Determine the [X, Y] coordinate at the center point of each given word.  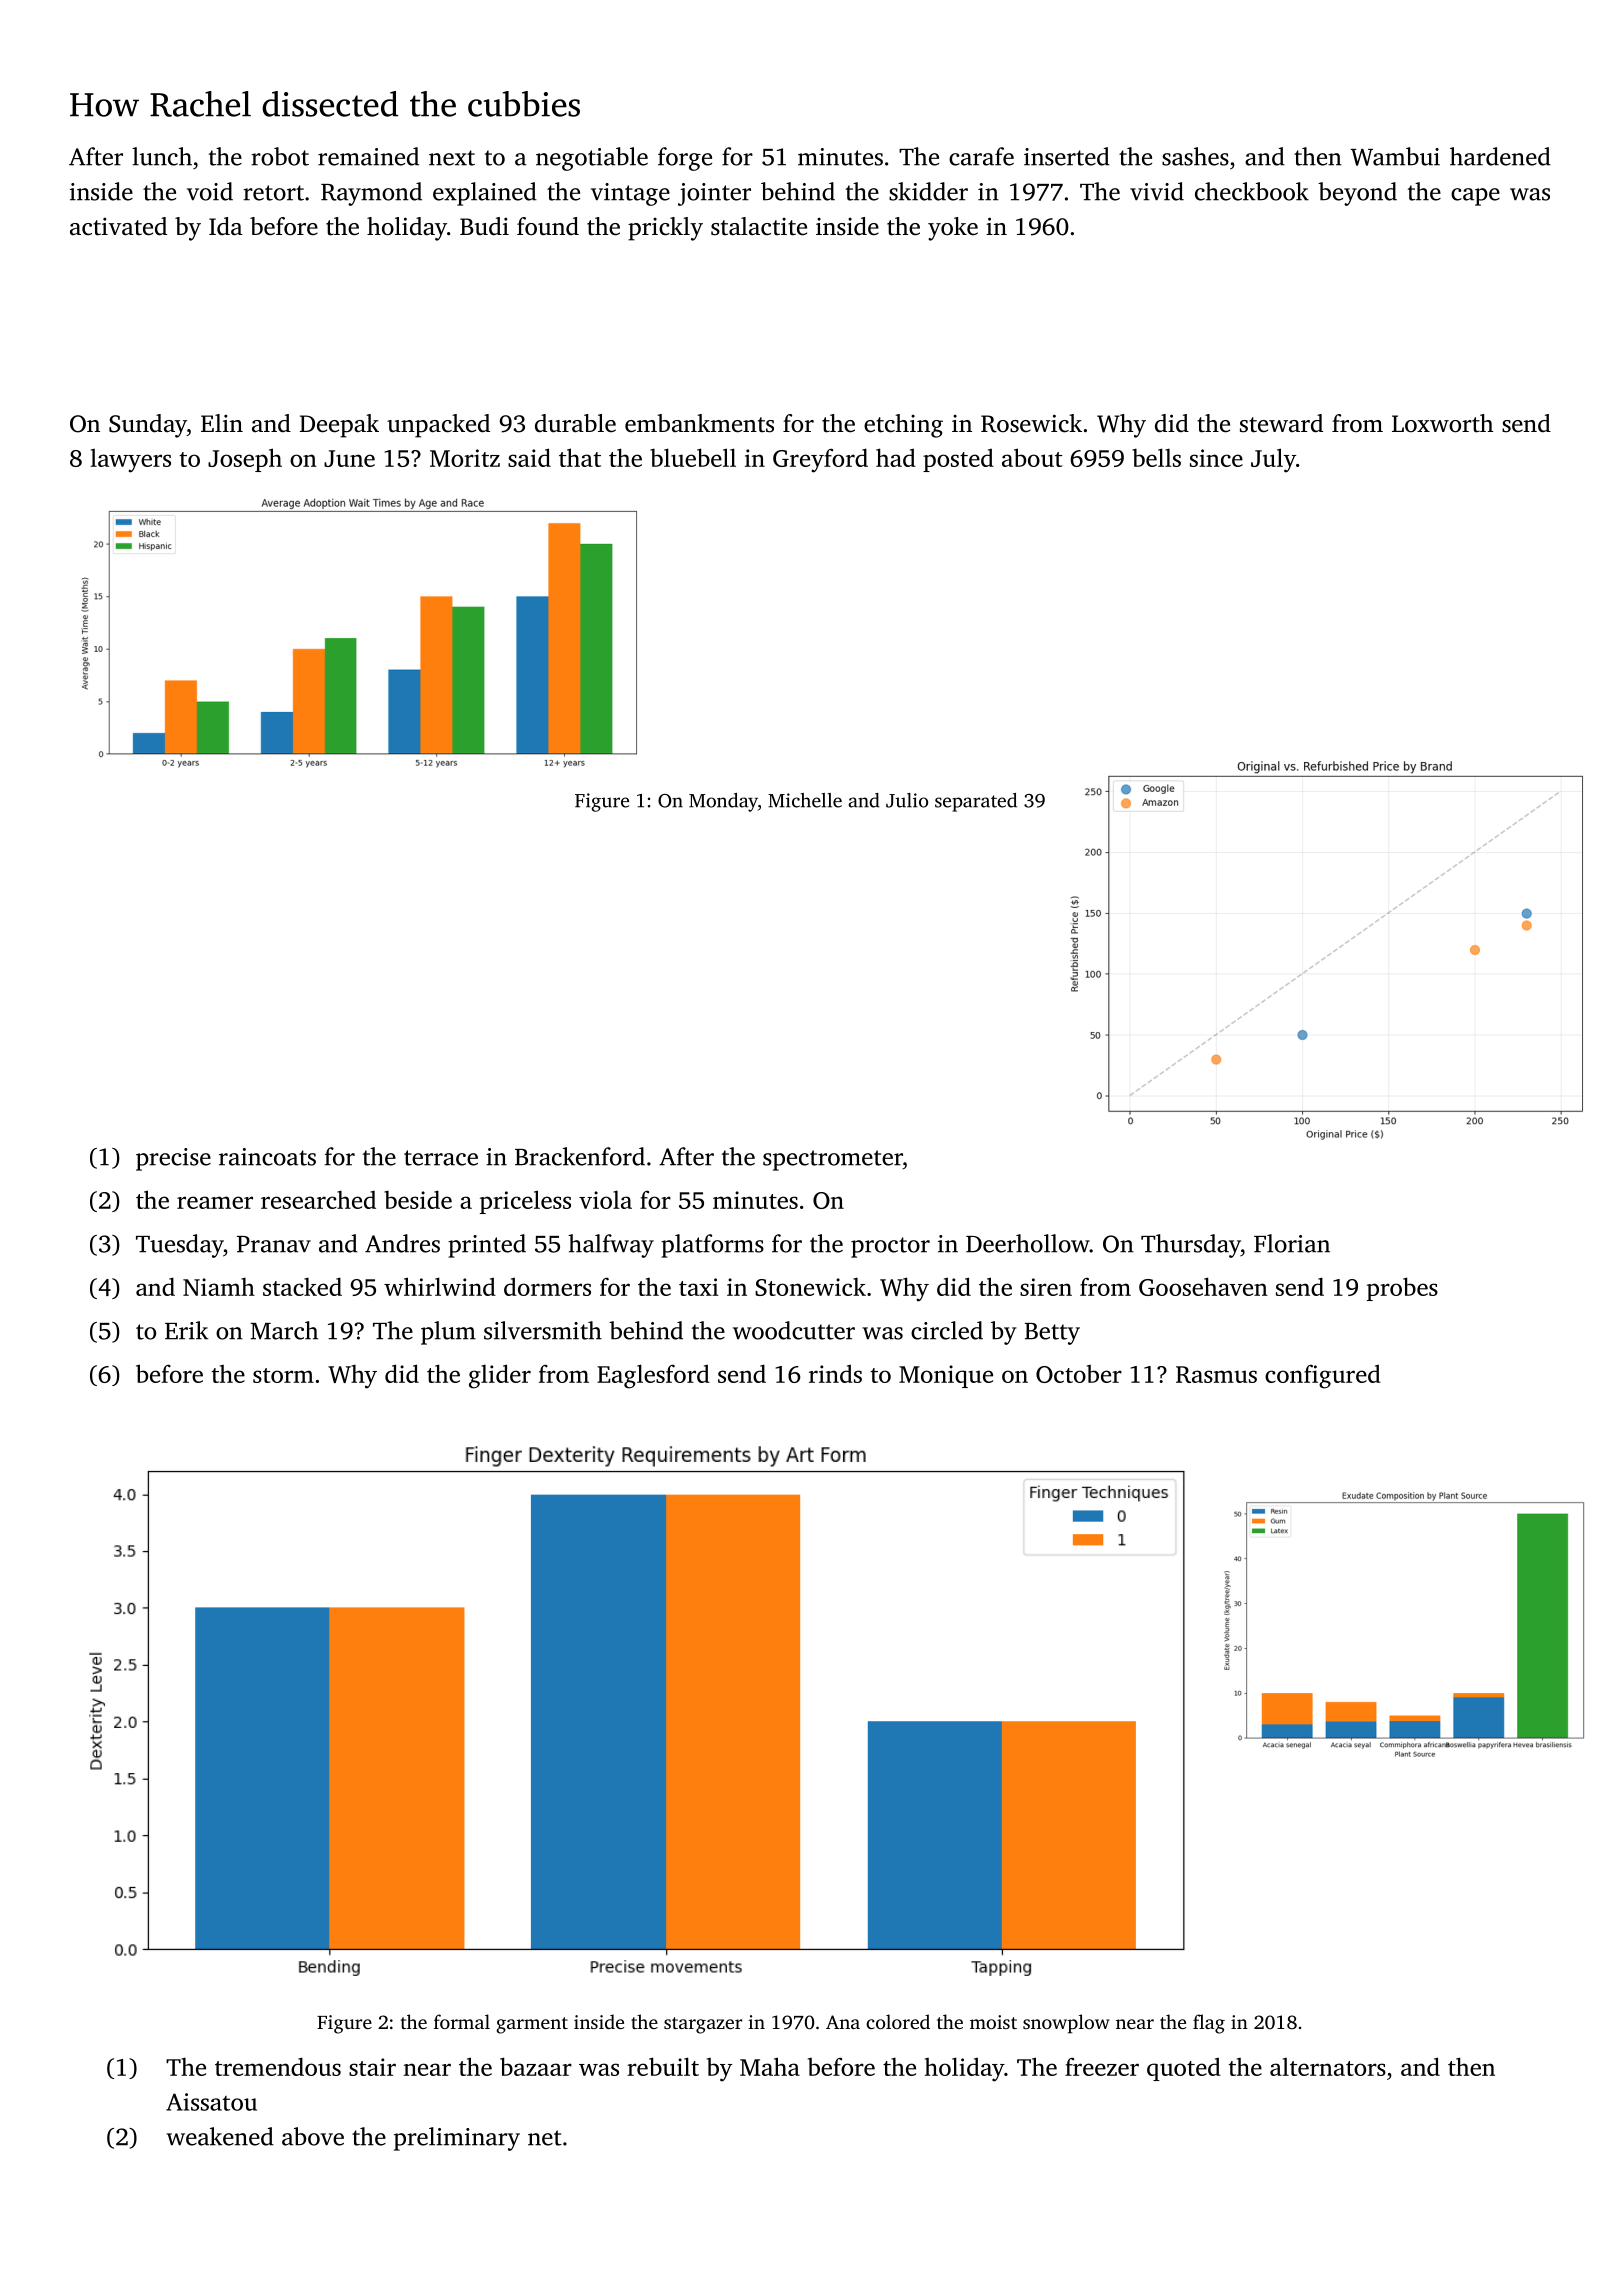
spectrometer [833, 1160]
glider [500, 1376]
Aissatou [211, 2102]
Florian [1292, 1243]
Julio [907, 800]
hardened [1500, 156]
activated [118, 226]
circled [947, 1330]
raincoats [267, 1157]
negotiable [592, 159]
